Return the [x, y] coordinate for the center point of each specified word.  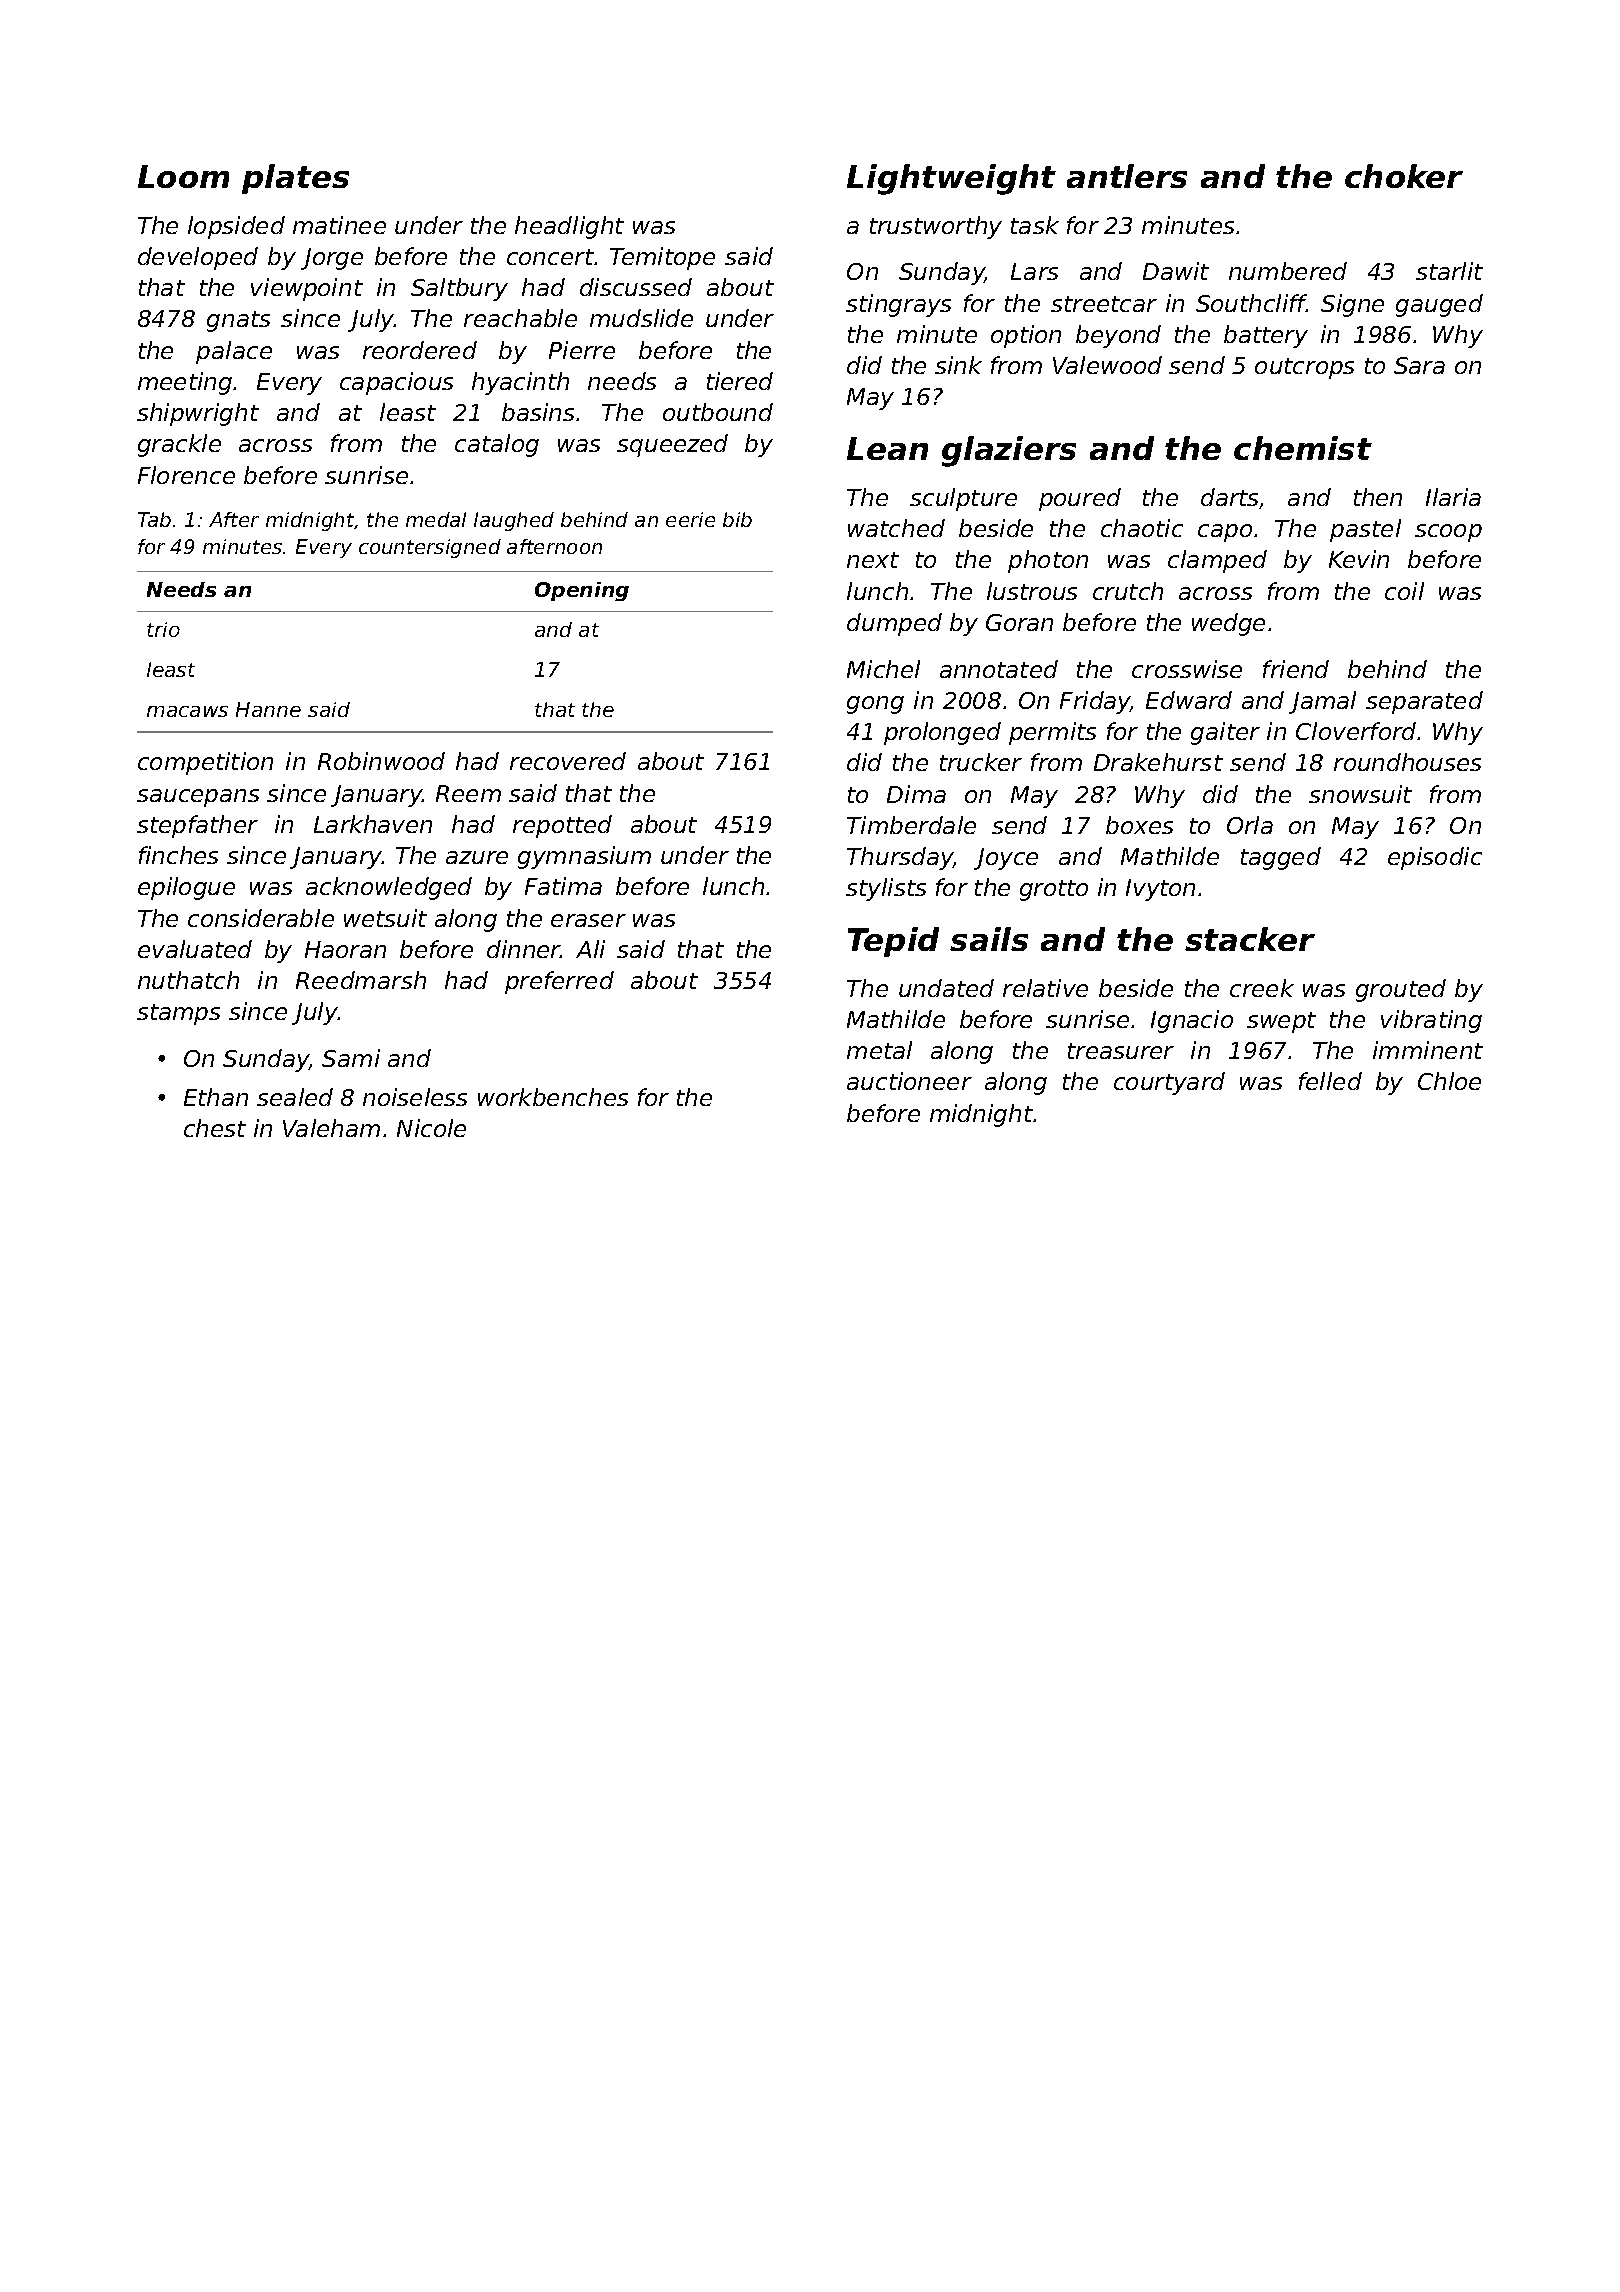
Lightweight [951, 179]
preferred [559, 982]
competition [205, 763]
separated [1424, 702]
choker [1404, 176]
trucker [981, 762]
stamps [178, 1014]
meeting [185, 383]
